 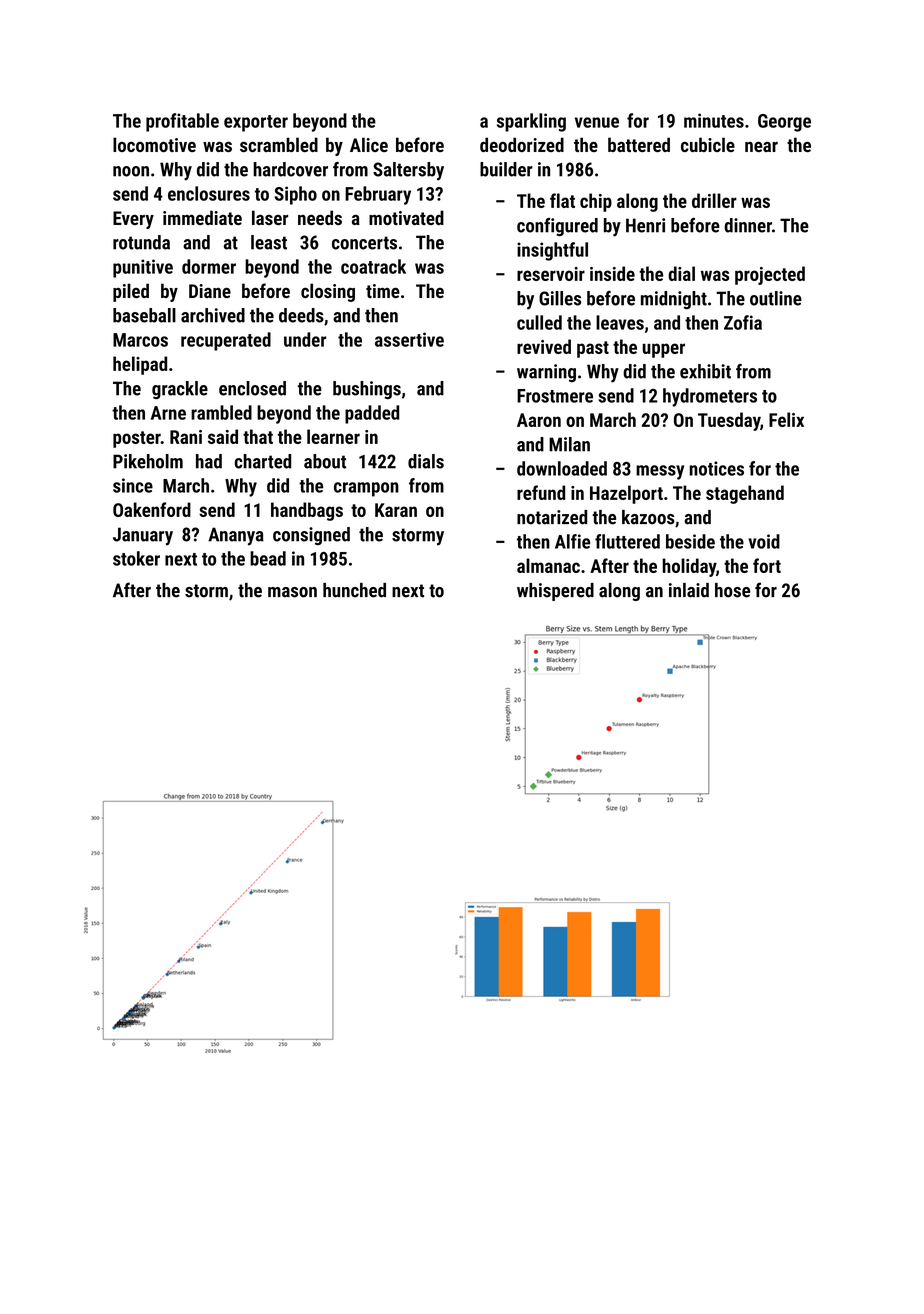 I want to click on near, so click(x=761, y=146).
